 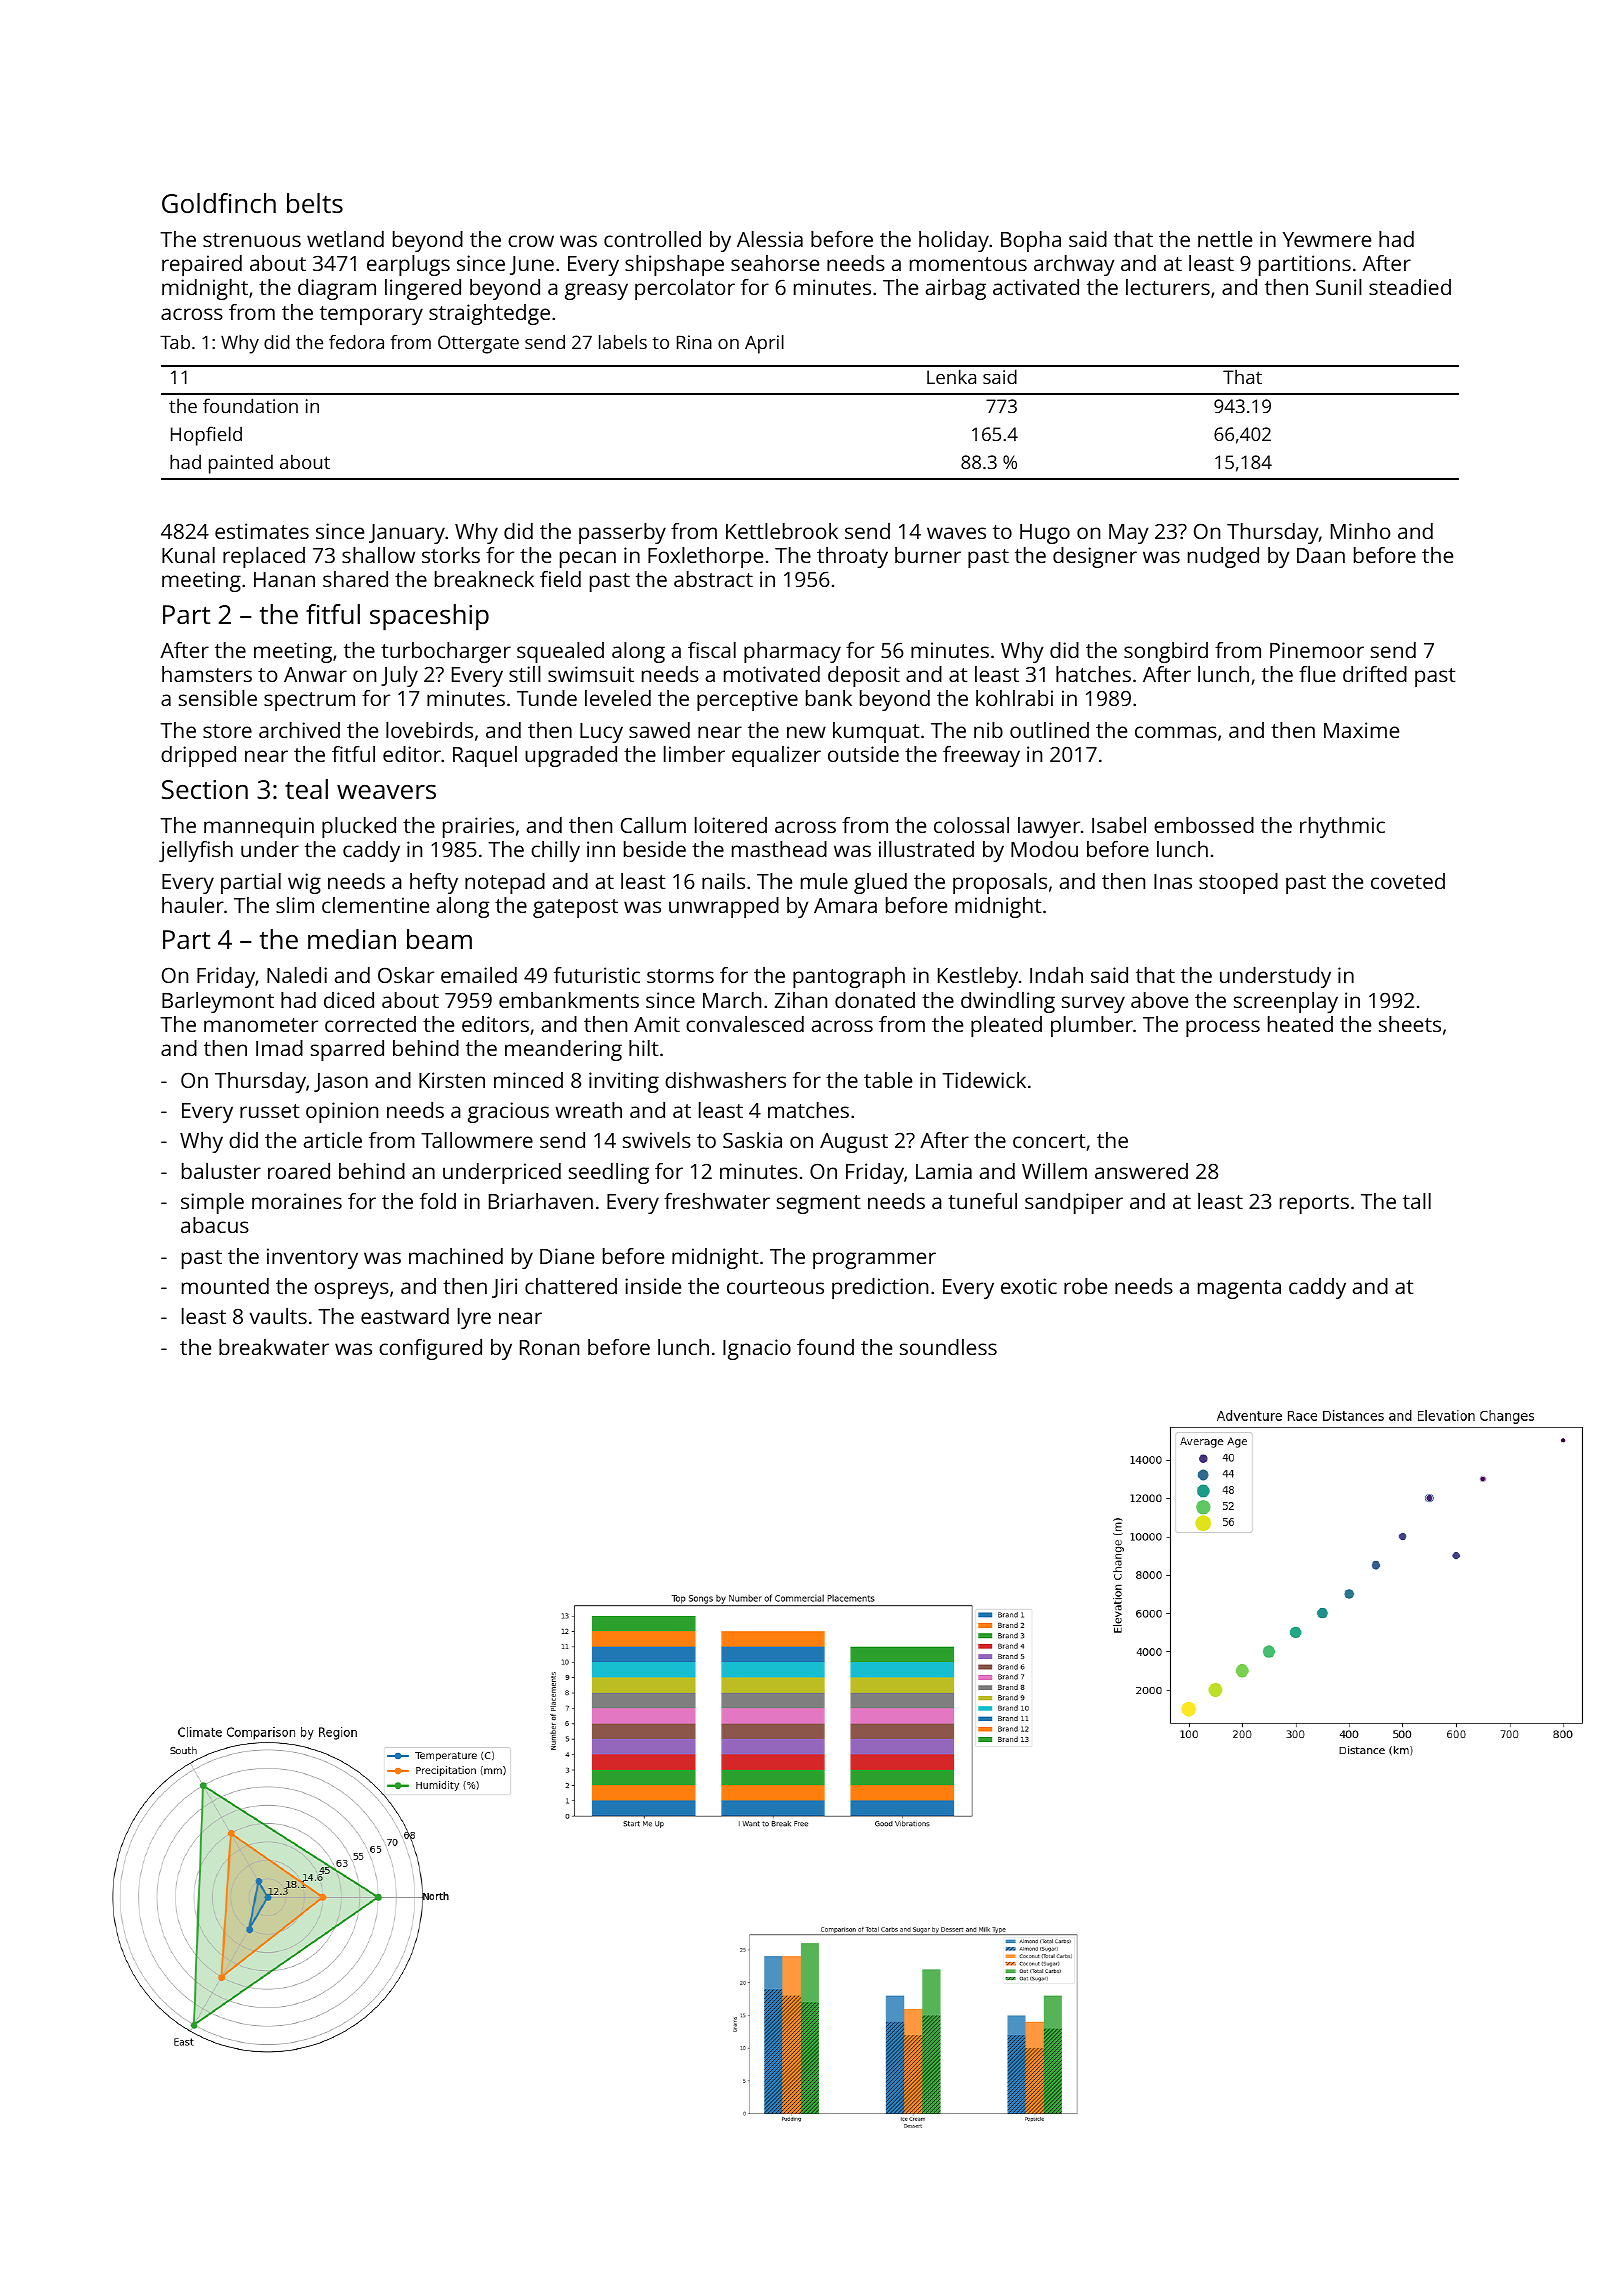 What do you see at coordinates (1223, 557) in the screenshot?
I see `nudged` at bounding box center [1223, 557].
